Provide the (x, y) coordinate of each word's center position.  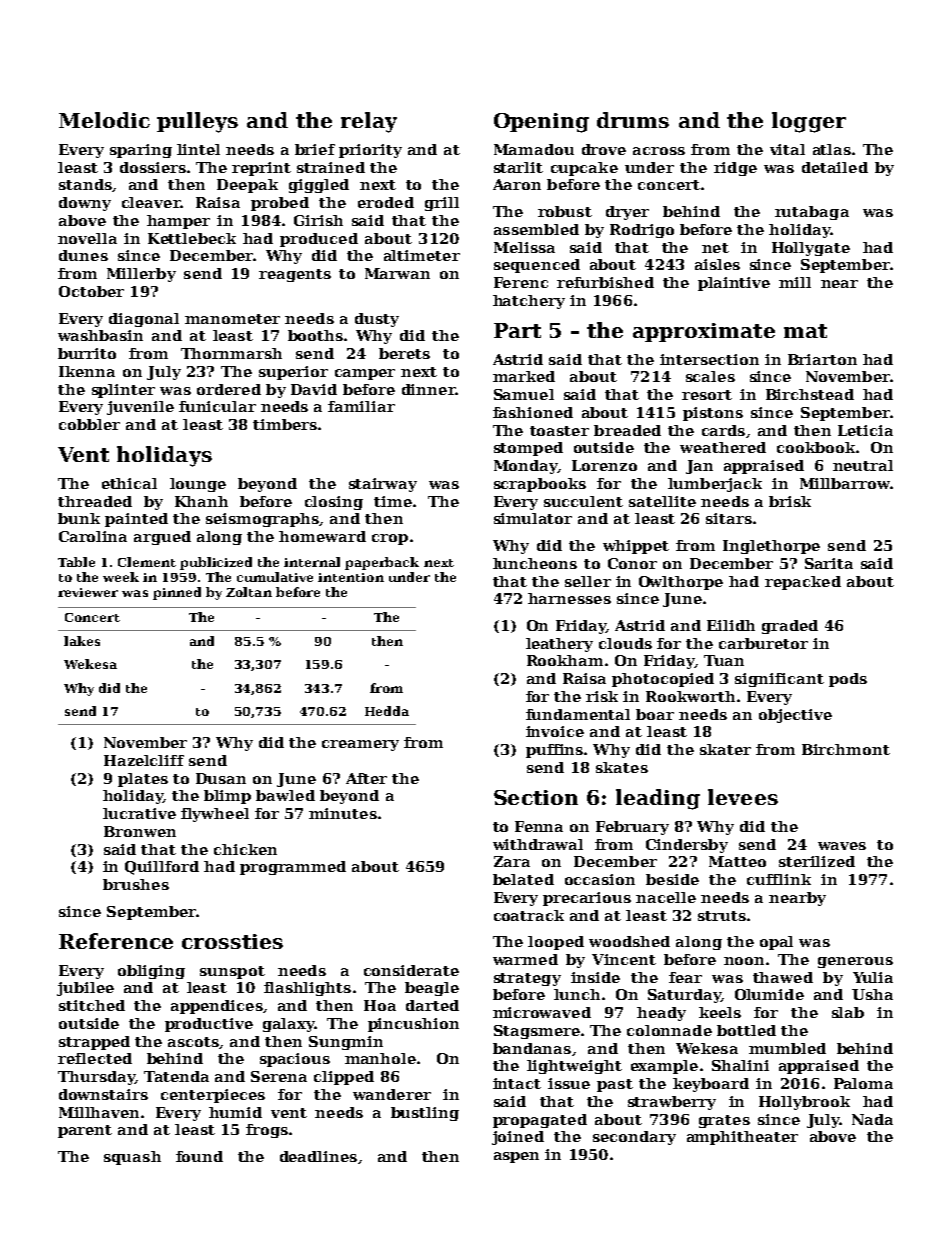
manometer (232, 319)
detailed (835, 167)
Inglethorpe (771, 547)
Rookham (565, 660)
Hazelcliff (144, 760)
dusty (377, 320)
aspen (516, 1157)
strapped (94, 1043)
